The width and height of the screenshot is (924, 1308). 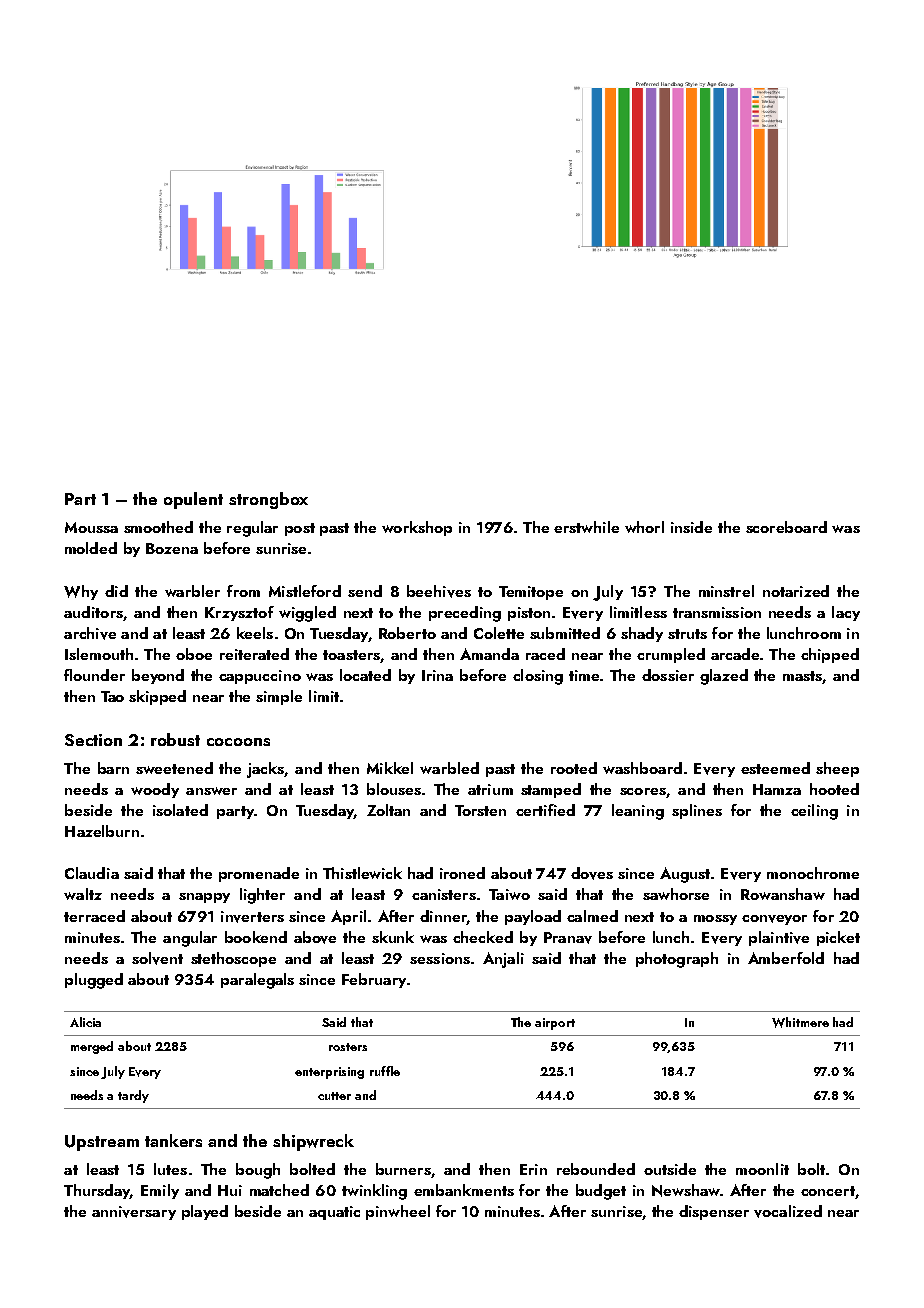 What do you see at coordinates (313, 1142) in the screenshot?
I see `shipwreck` at bounding box center [313, 1142].
